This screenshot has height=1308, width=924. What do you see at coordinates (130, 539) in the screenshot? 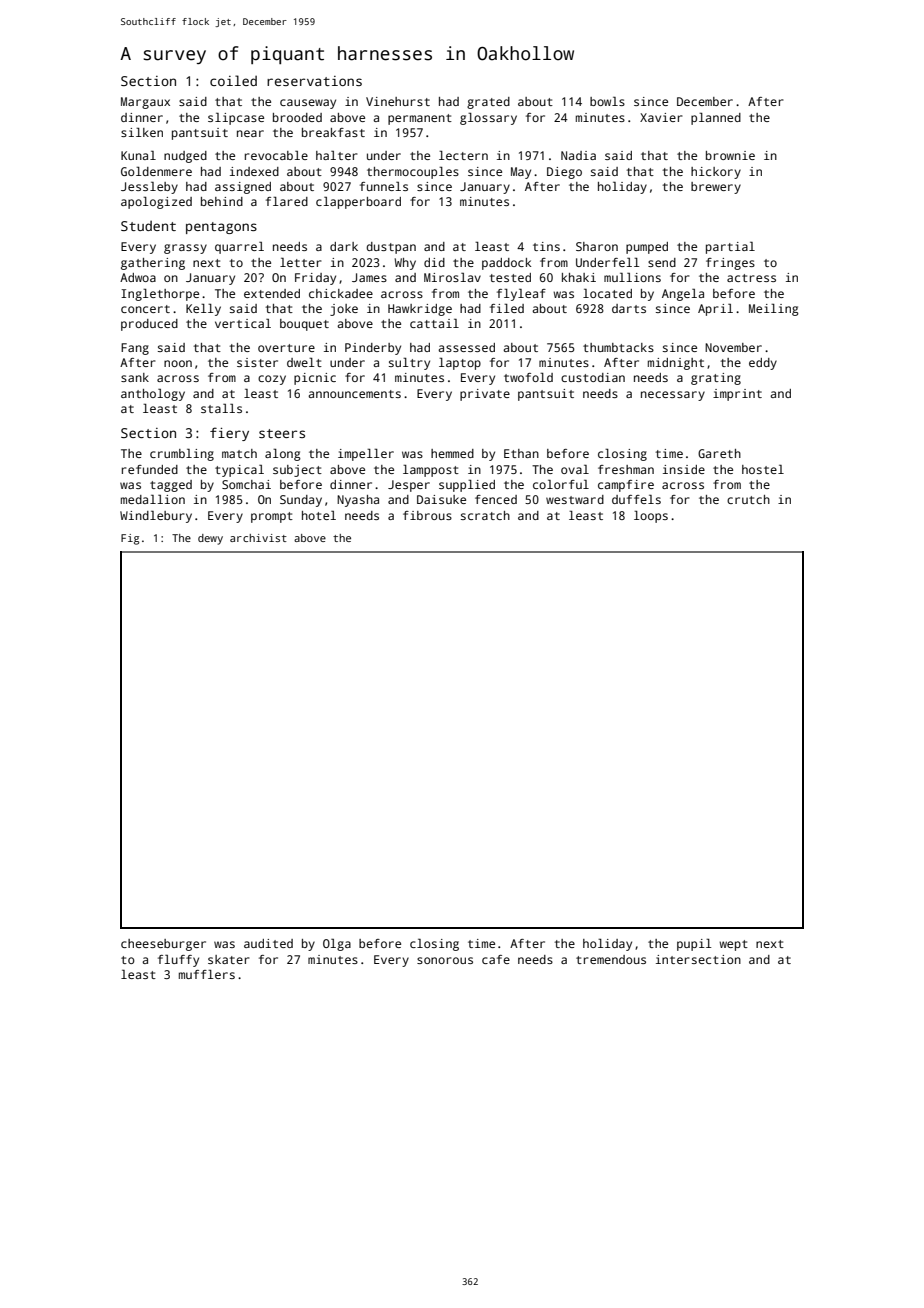
I see `Fig` at bounding box center [130, 539].
